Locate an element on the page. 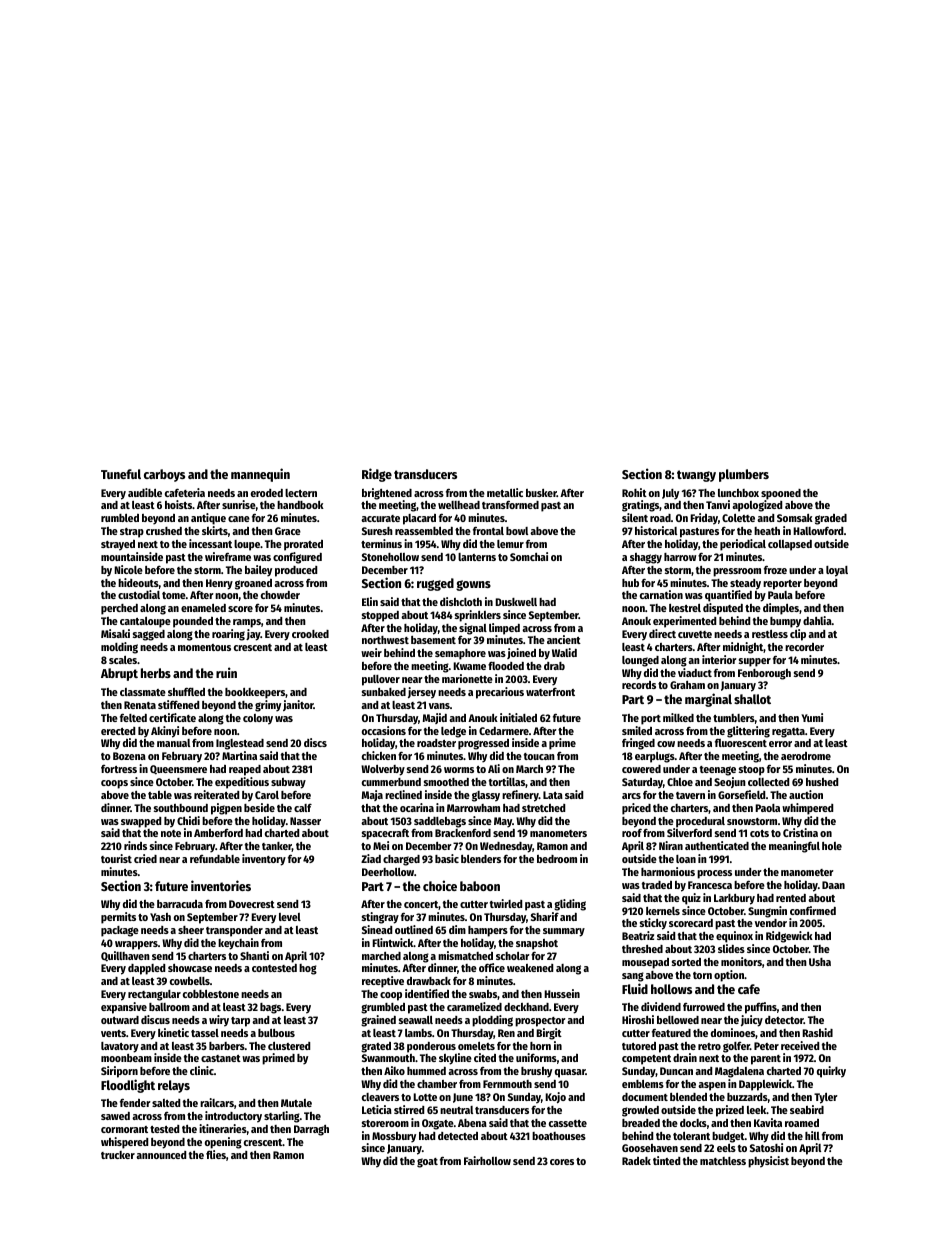 This document has height=1233, width=952. metallic is located at coordinates (505, 492).
